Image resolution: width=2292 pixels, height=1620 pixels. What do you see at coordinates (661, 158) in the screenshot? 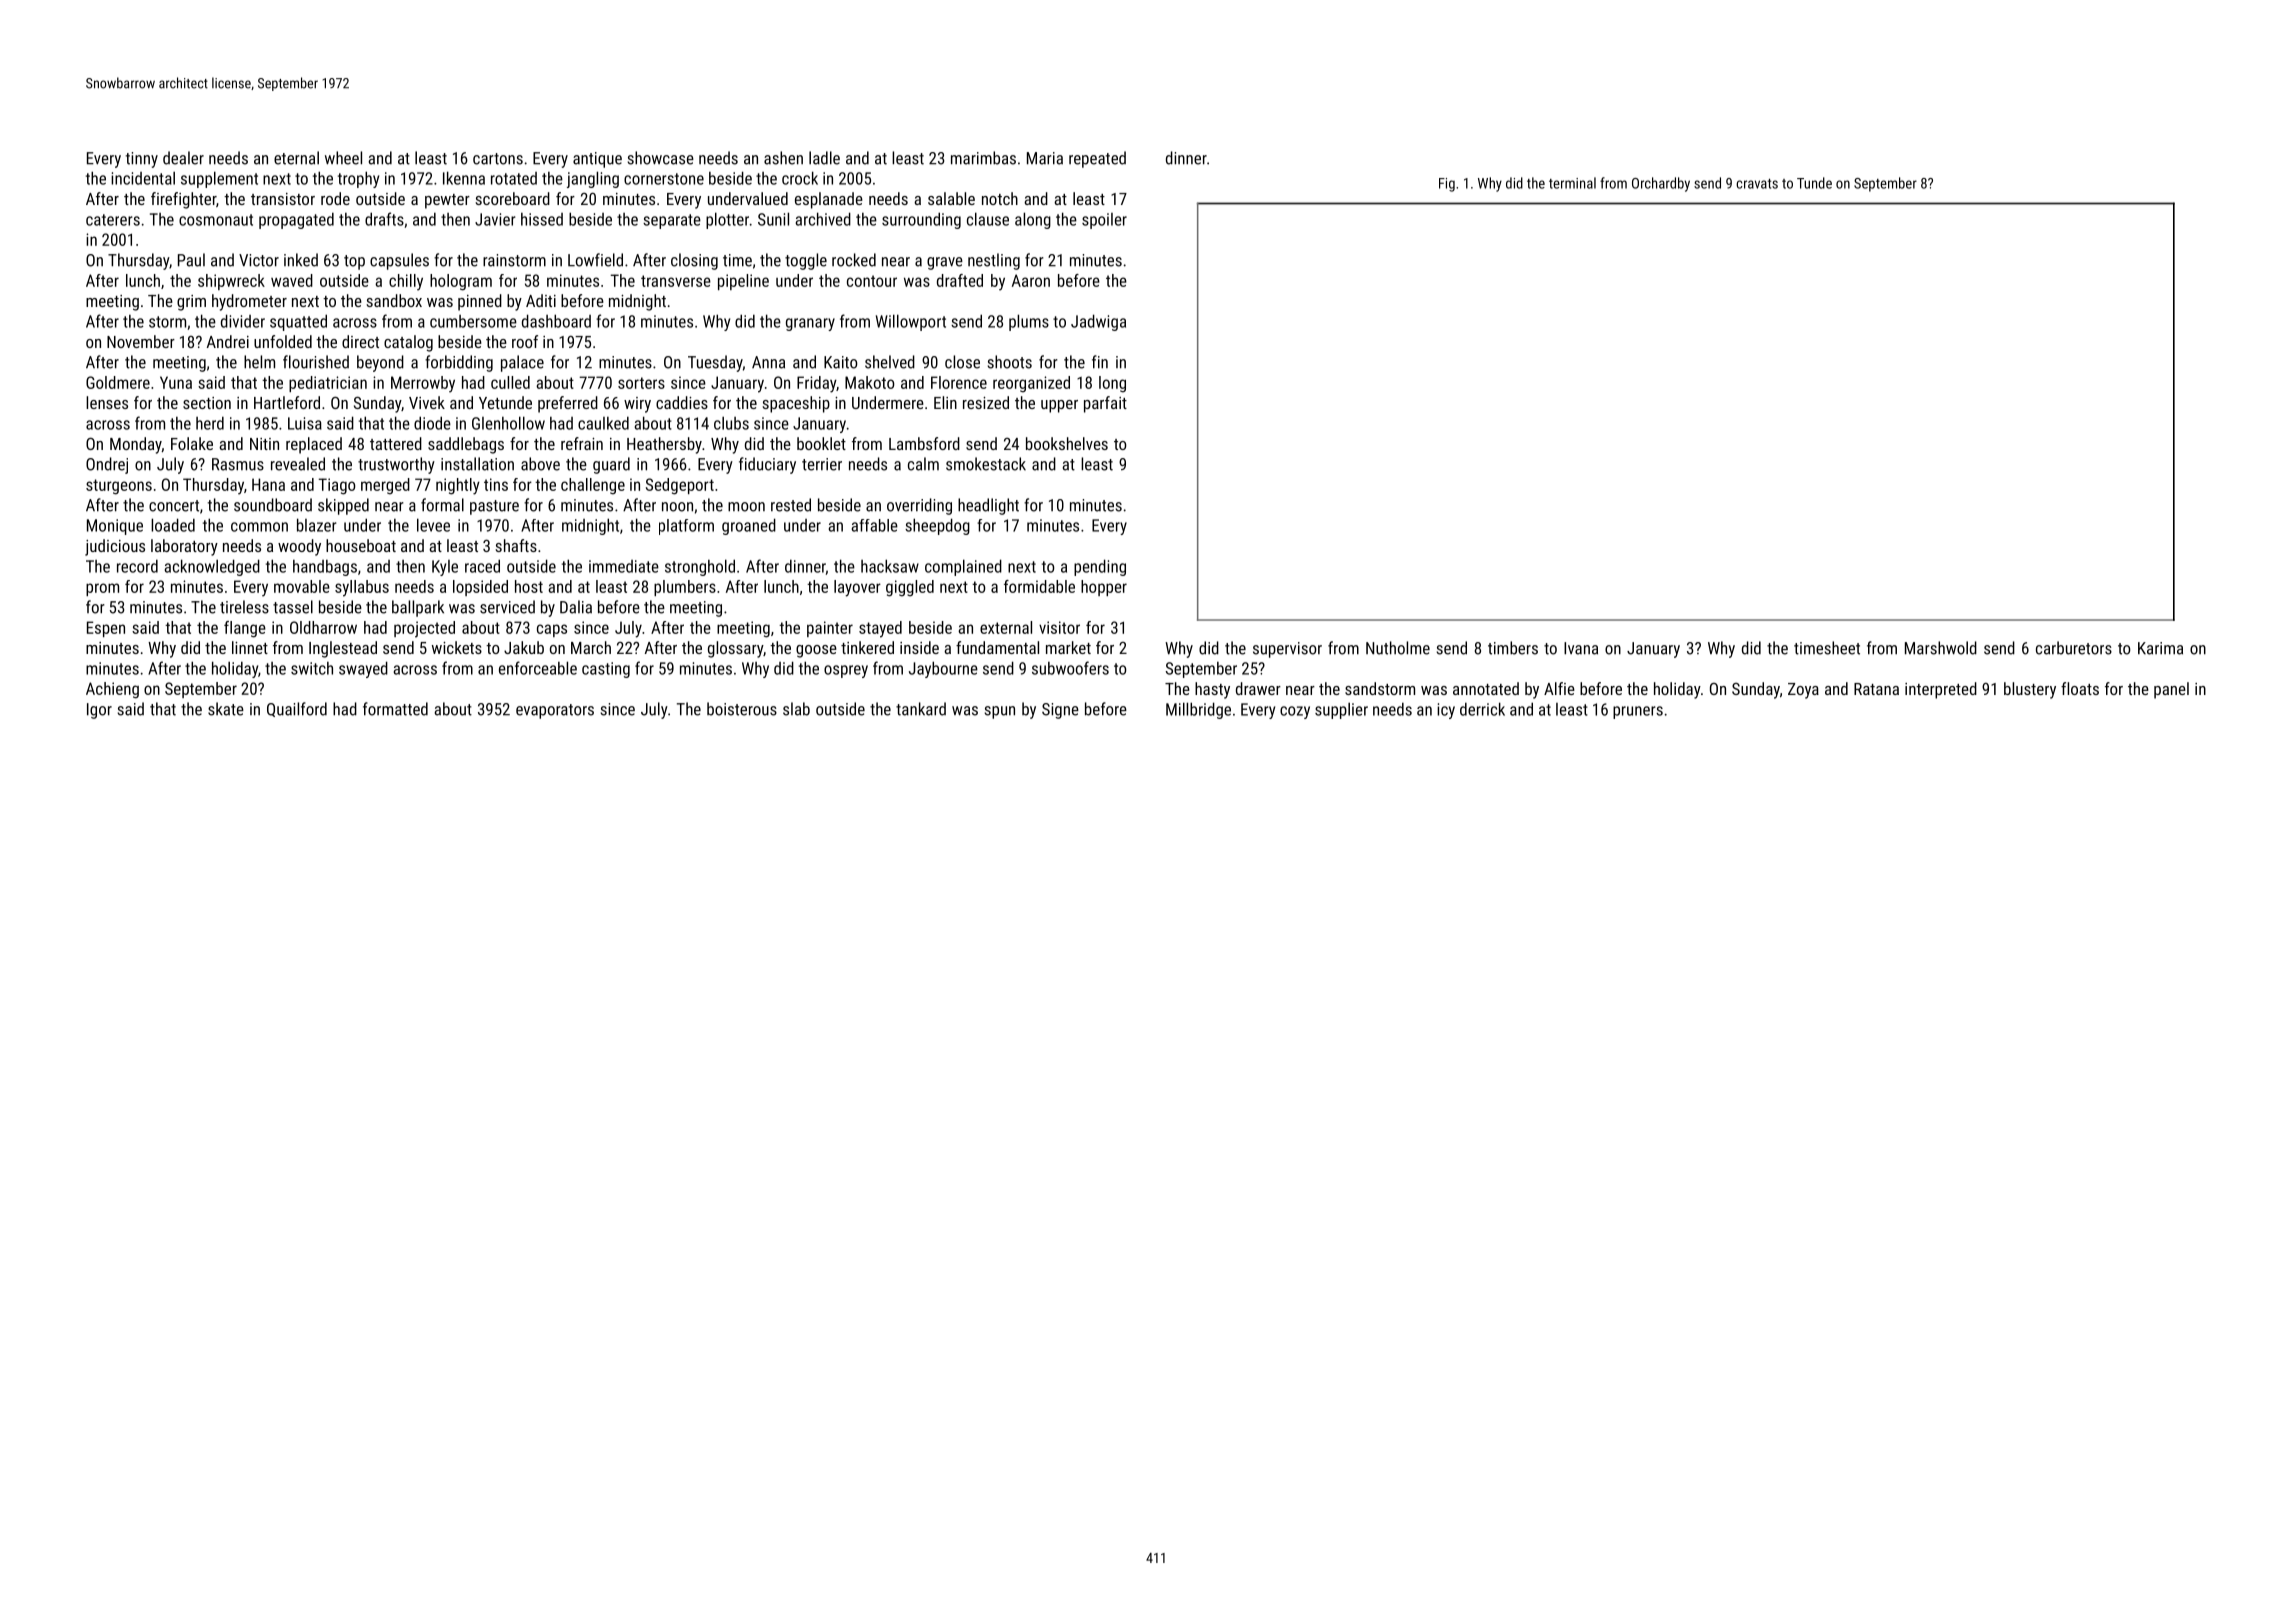
I see `showcase` at bounding box center [661, 158].
